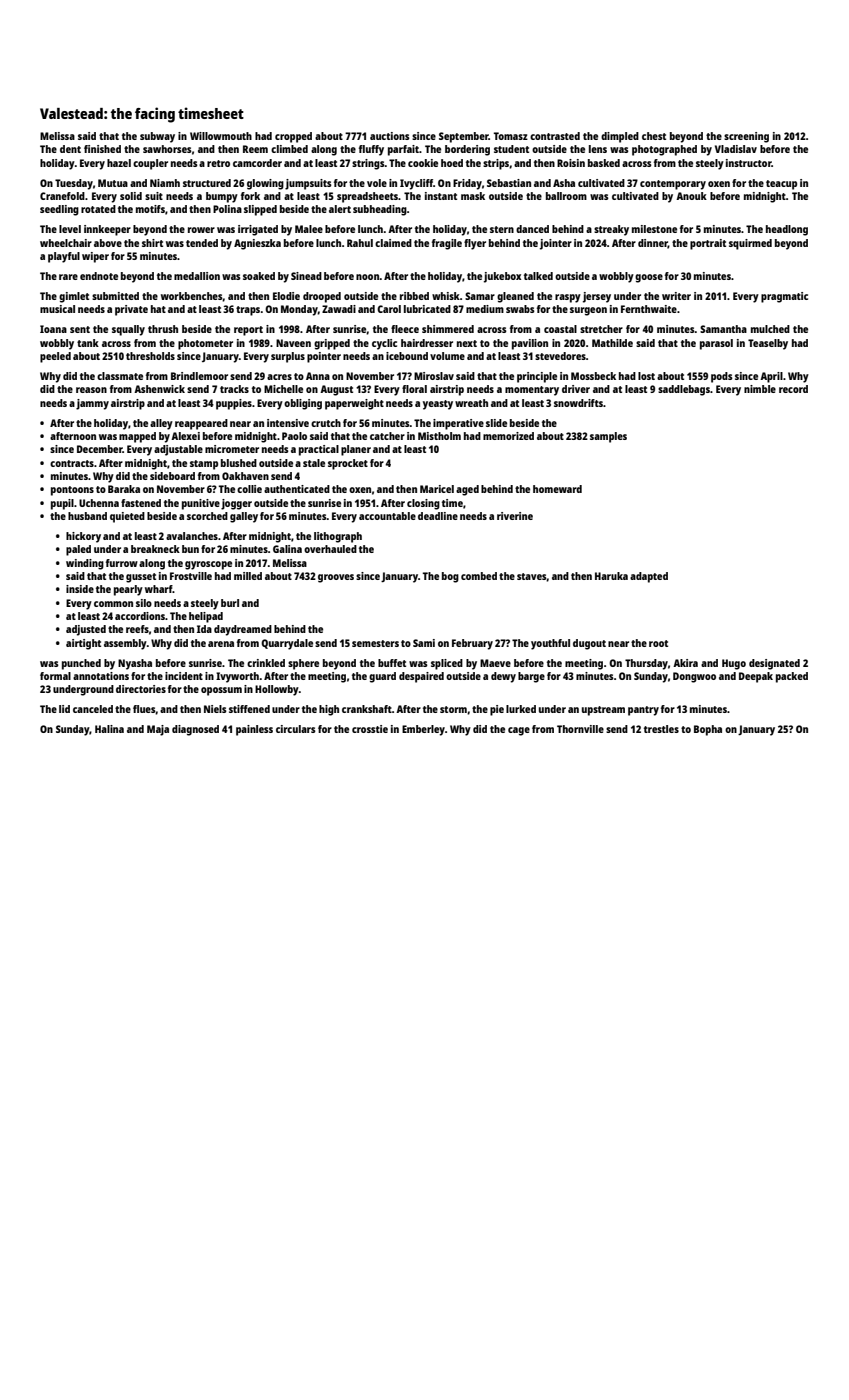 The width and height of the image is (849, 1400). I want to click on Emberley, so click(423, 730).
